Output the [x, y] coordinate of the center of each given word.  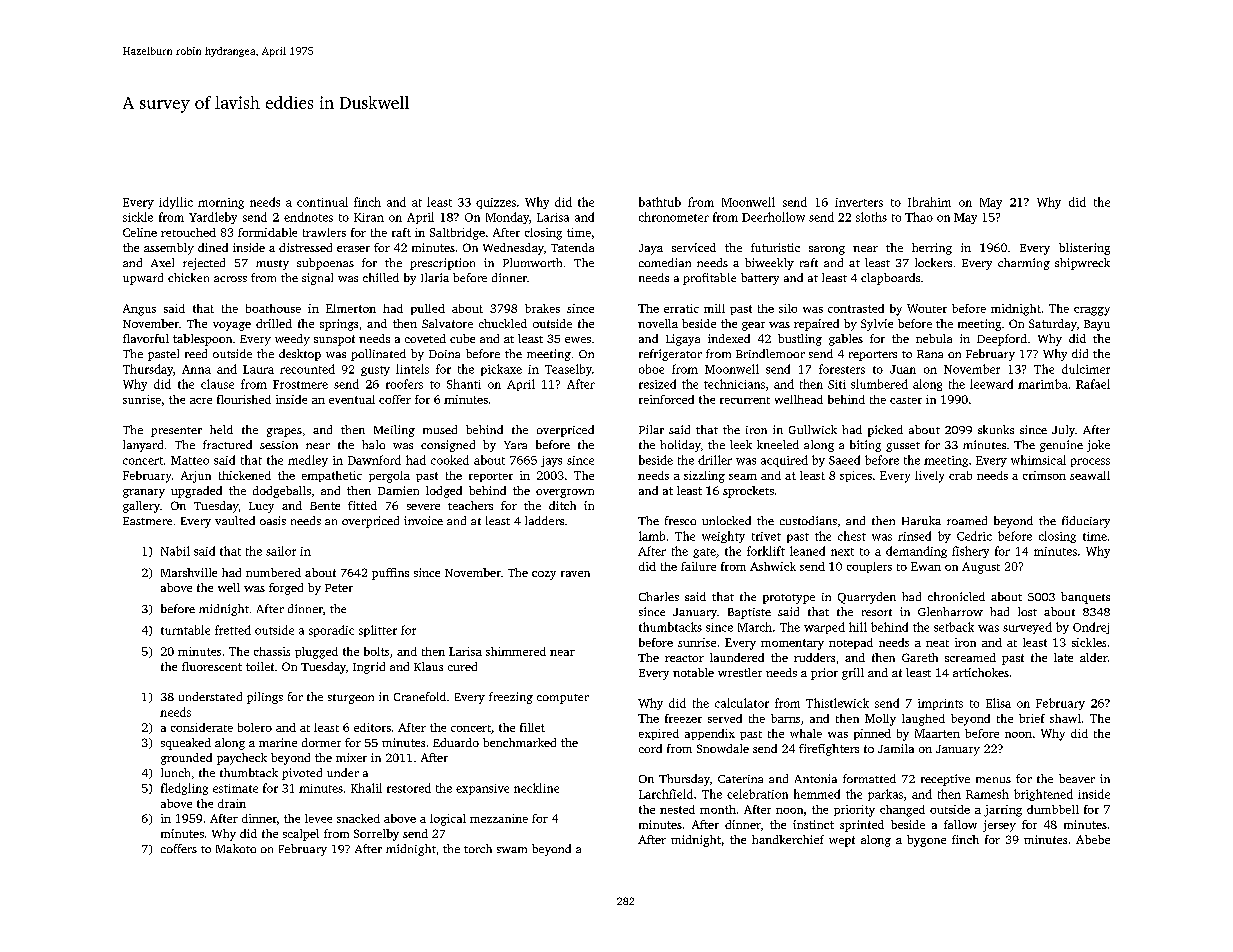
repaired [816, 325]
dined [213, 247]
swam [512, 850]
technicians [734, 384]
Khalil [366, 788]
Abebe [1093, 839]
